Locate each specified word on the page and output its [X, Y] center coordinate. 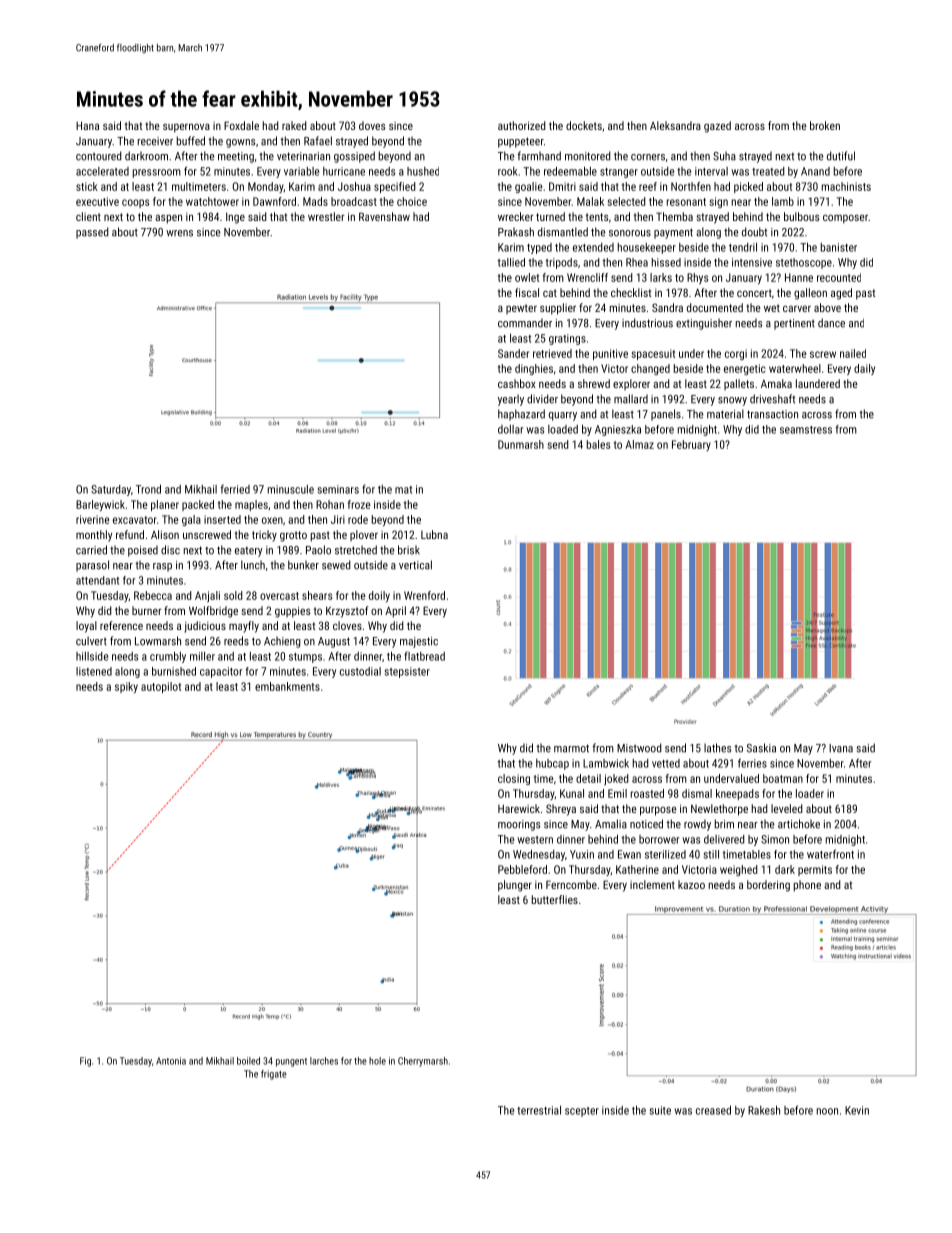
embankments [287, 686]
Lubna [434, 534]
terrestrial [539, 1110]
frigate [274, 1075]
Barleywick [100, 505]
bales [598, 444]
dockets [584, 125]
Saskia [761, 748]
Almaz [639, 444]
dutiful [841, 156]
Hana [87, 125]
